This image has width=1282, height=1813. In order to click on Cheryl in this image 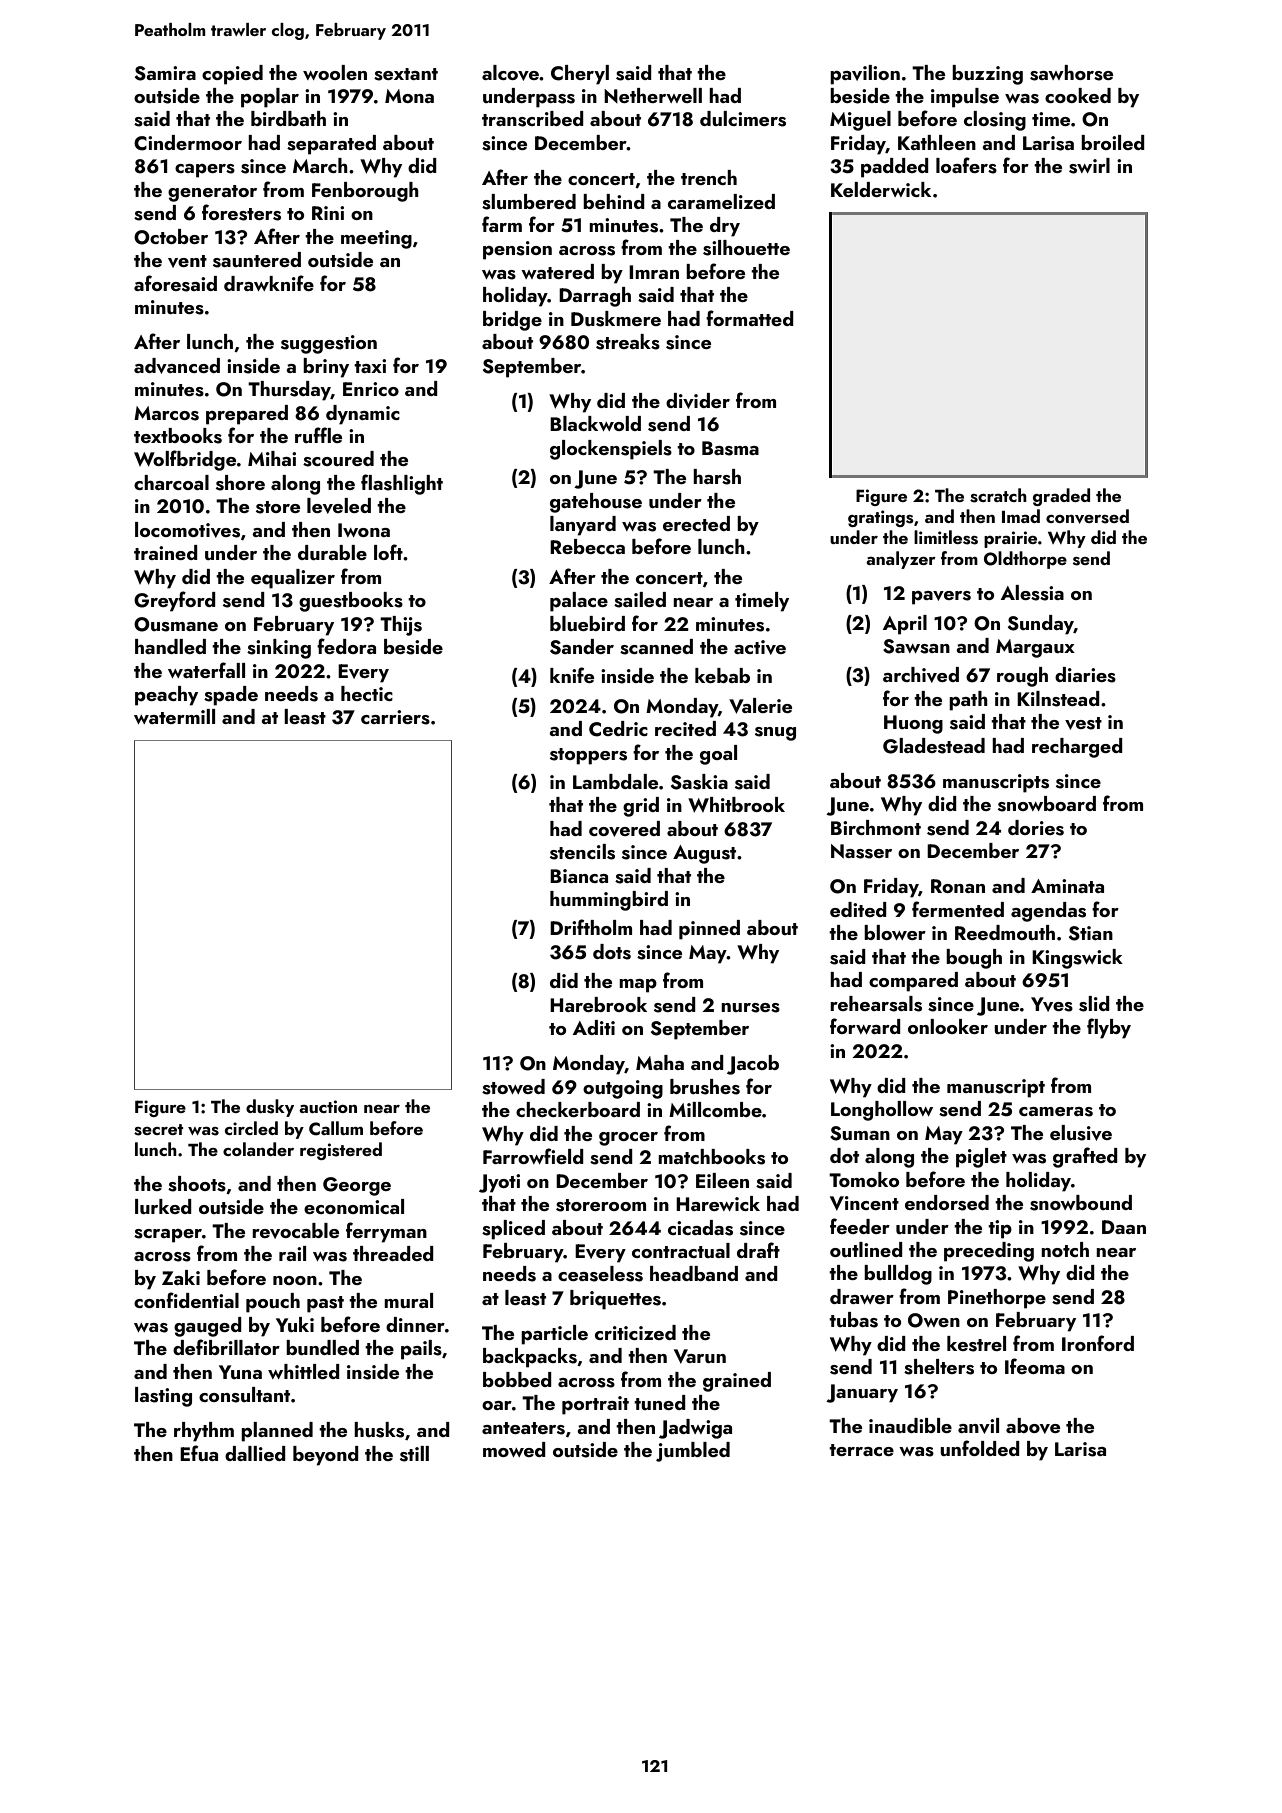, I will do `click(580, 75)`.
